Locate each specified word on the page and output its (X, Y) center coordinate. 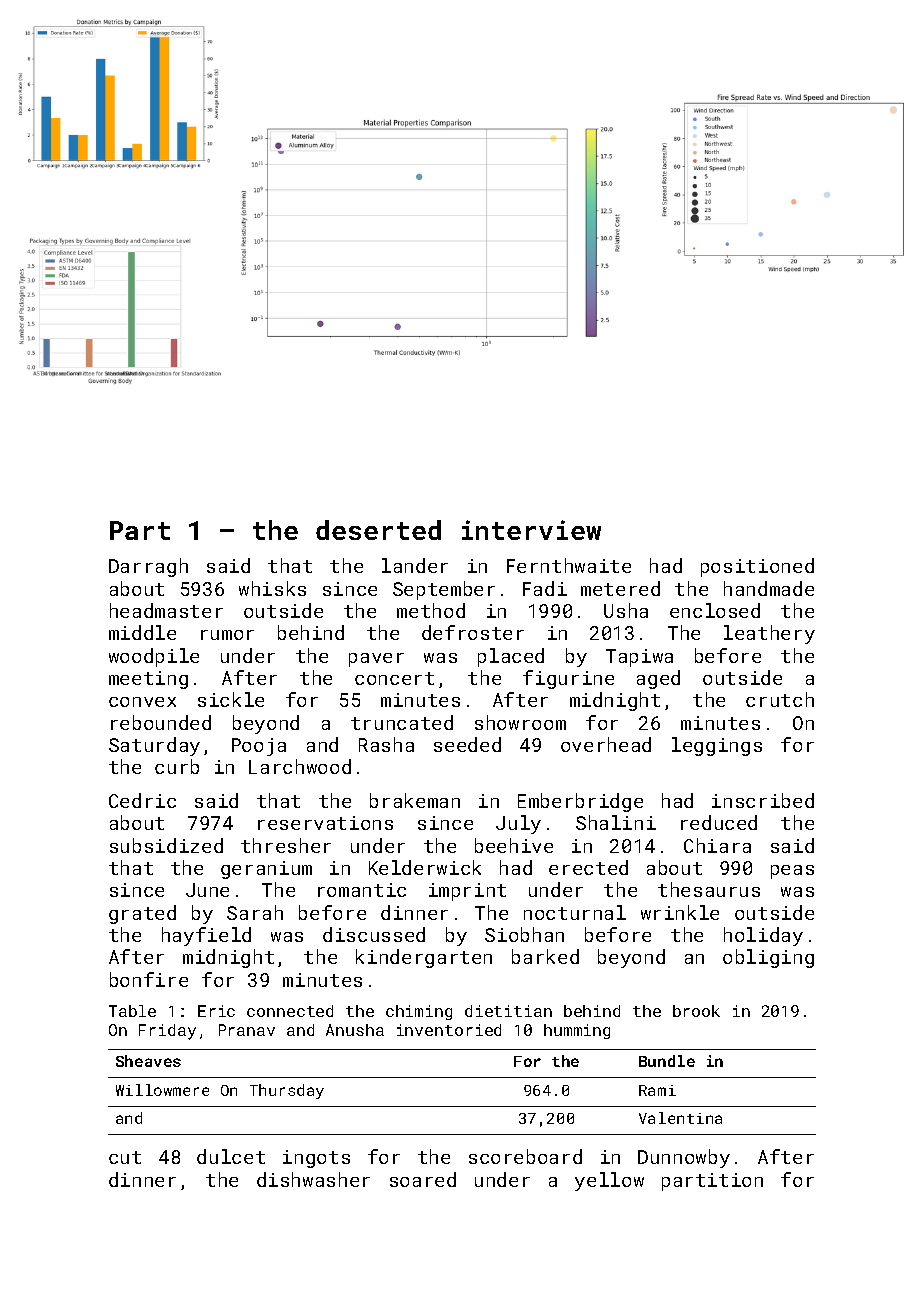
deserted (378, 530)
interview (531, 530)
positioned (757, 567)
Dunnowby (684, 1158)
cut (125, 1157)
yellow (609, 1181)
